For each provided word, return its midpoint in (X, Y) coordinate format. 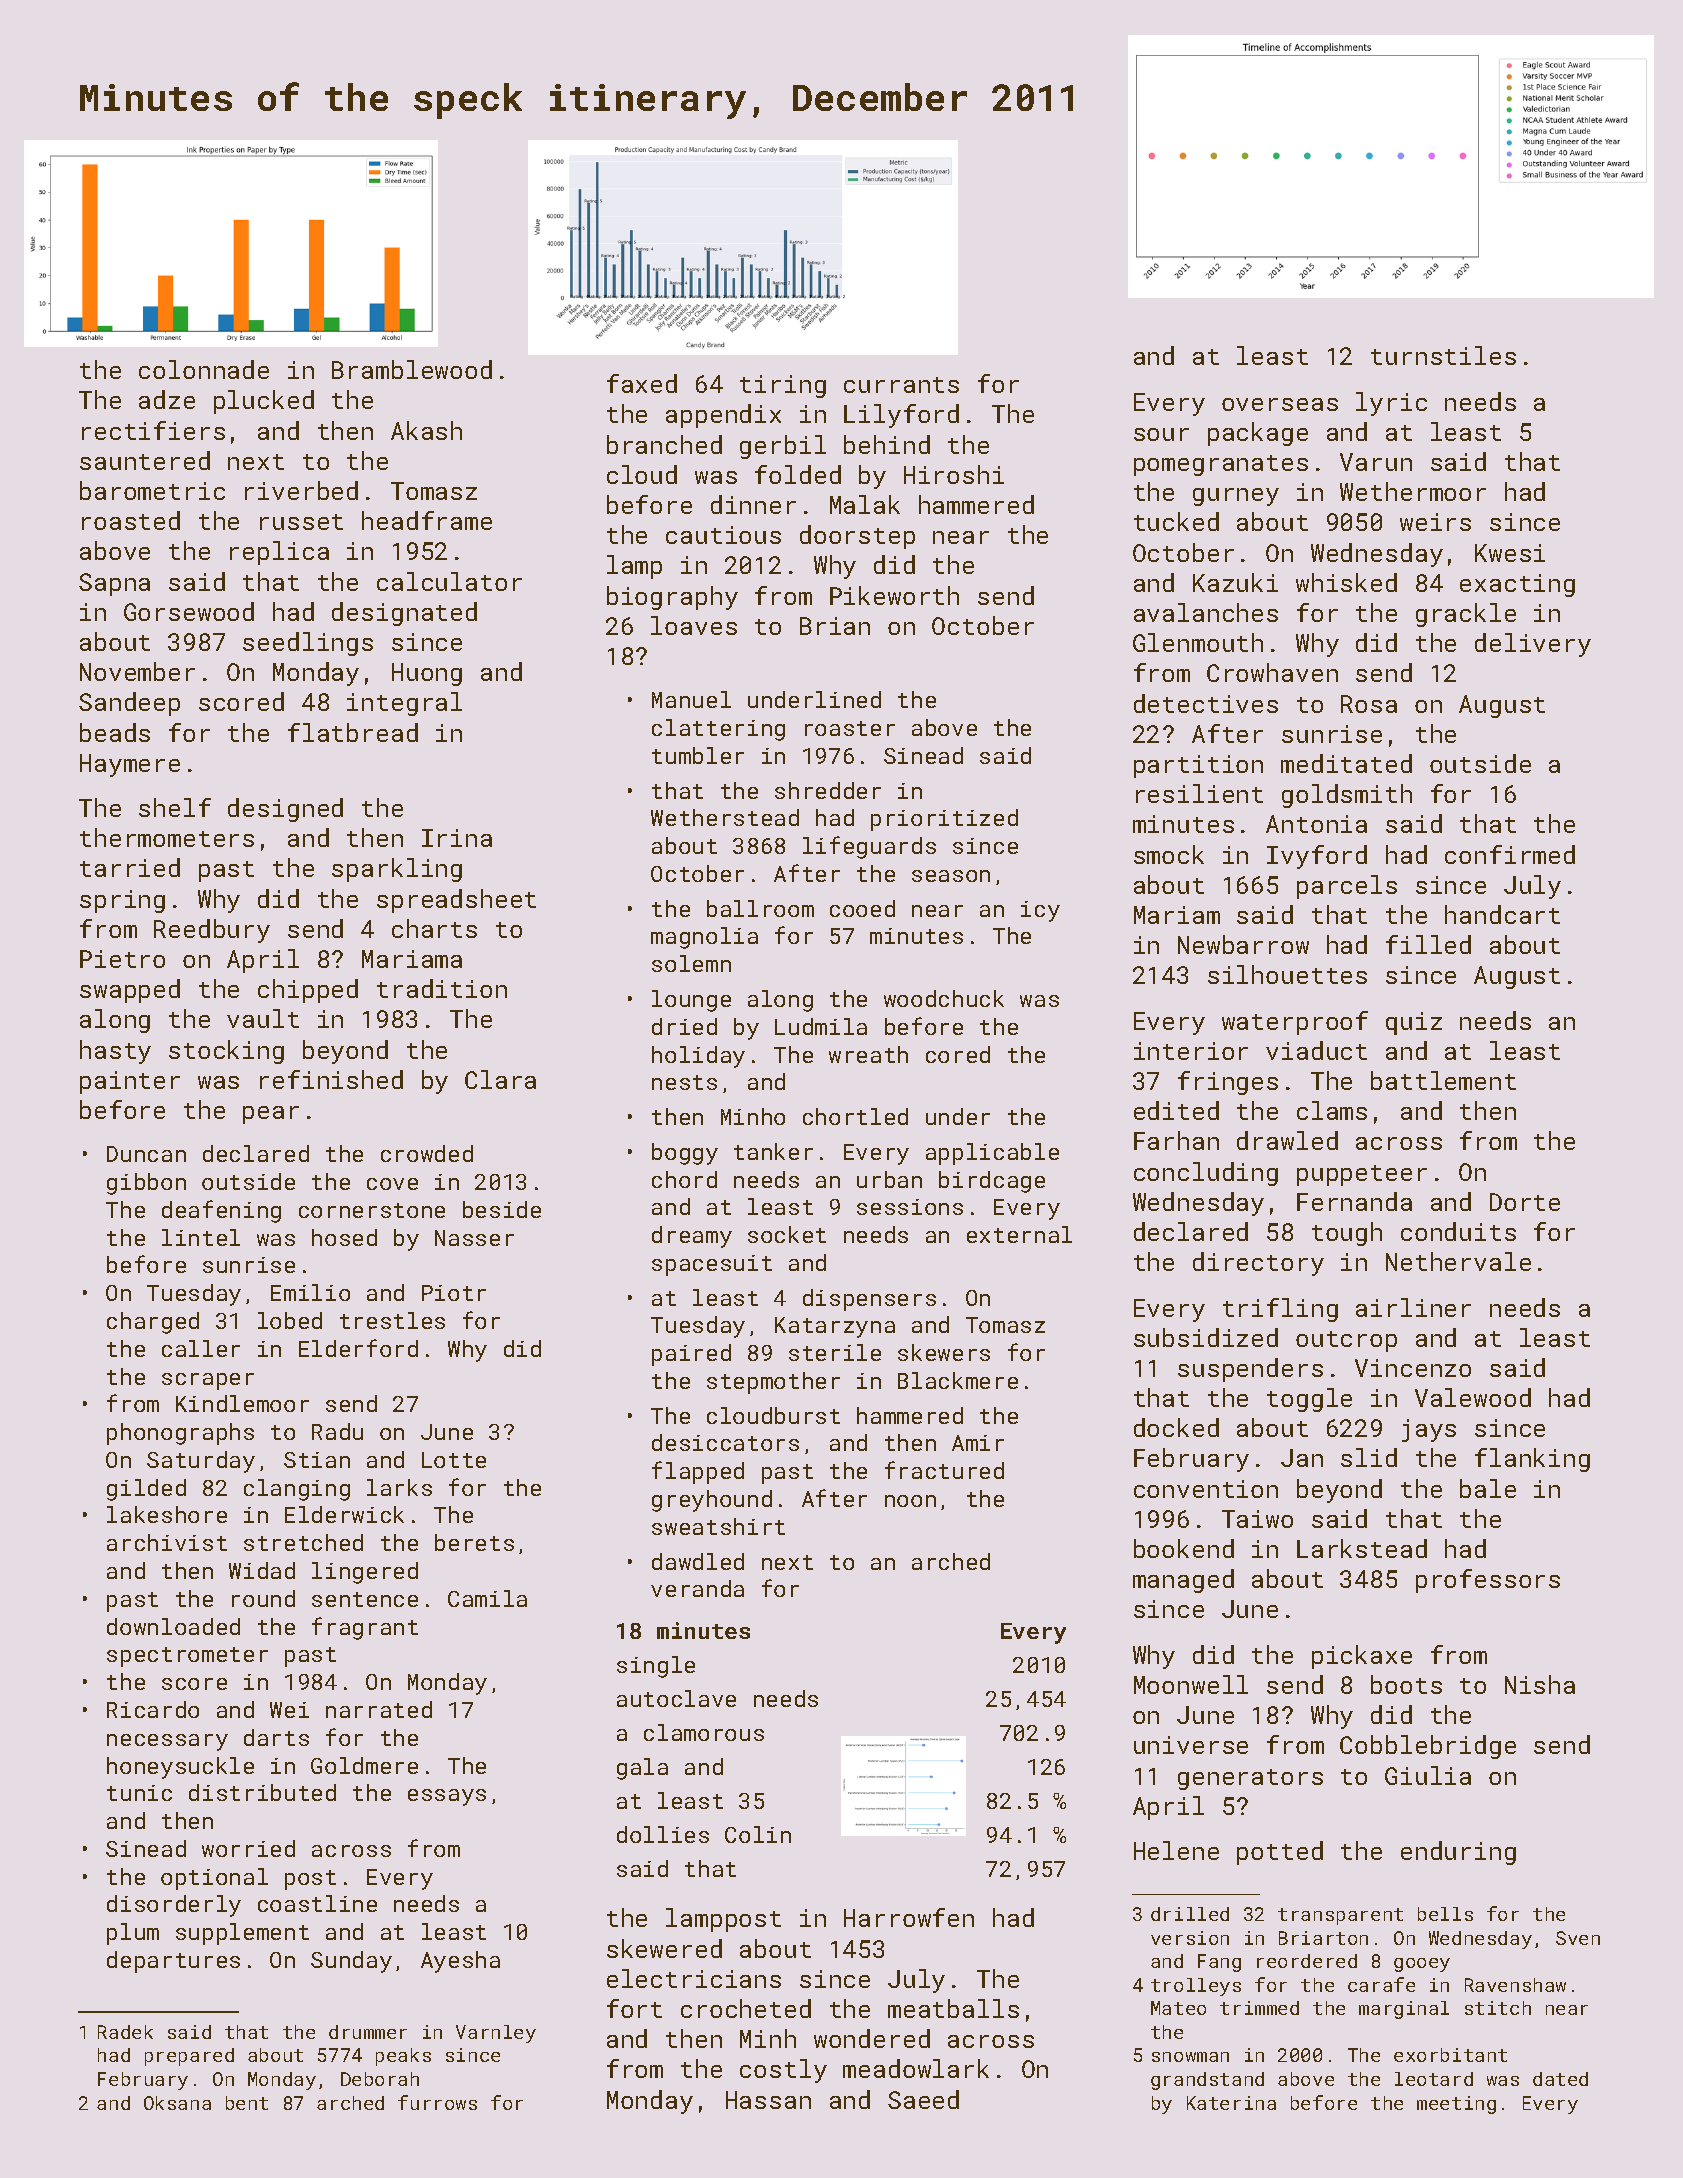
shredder (828, 790)
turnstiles (1443, 355)
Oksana (177, 2103)
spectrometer (187, 1657)
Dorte (1525, 1202)
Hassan (768, 2100)
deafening (221, 1211)
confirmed (1510, 854)
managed (1183, 1581)
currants (901, 385)
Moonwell (1191, 1684)
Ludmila (821, 1026)
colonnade (204, 369)
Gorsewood (189, 611)
